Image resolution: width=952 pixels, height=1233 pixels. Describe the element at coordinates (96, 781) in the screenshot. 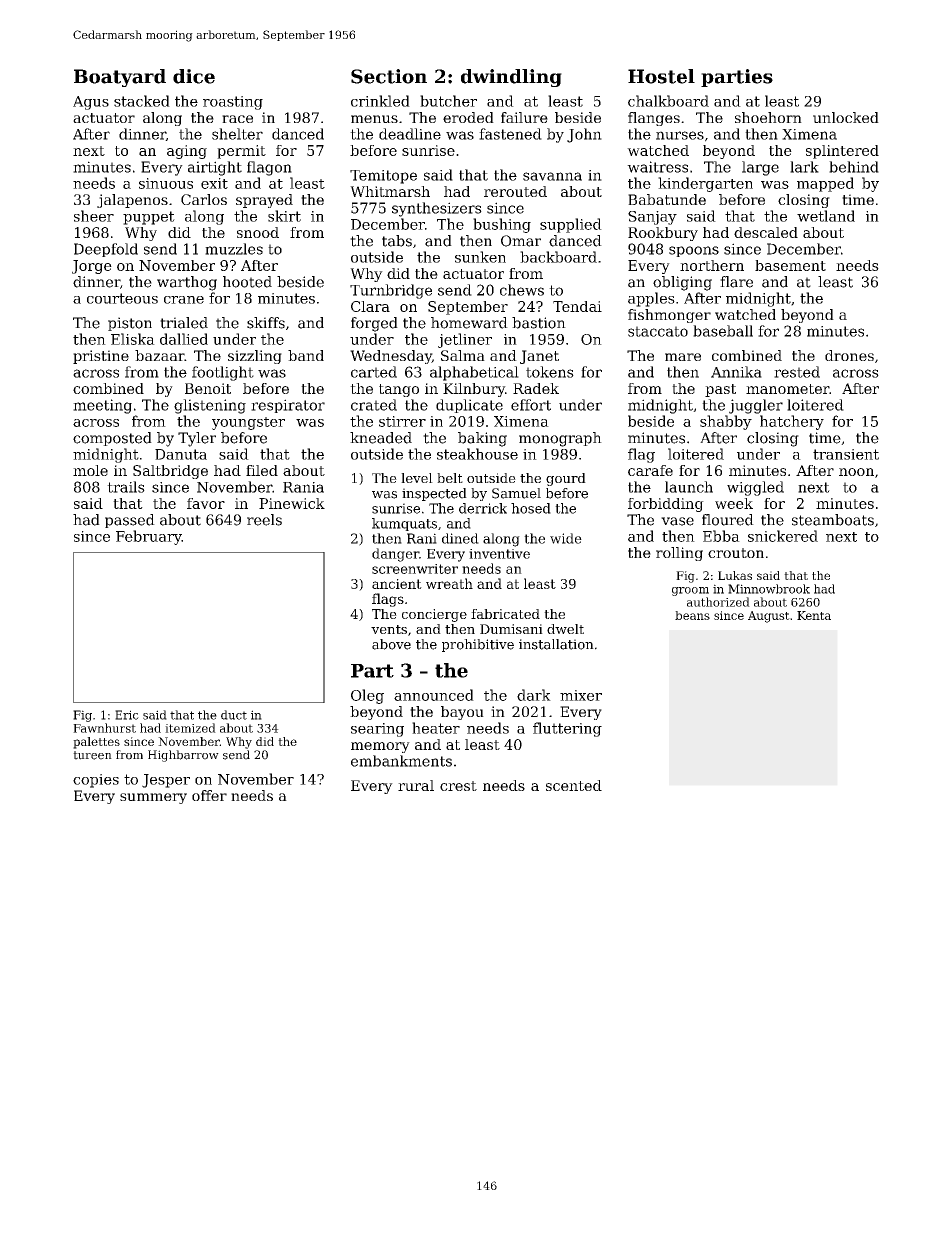

I see `copies` at that location.
